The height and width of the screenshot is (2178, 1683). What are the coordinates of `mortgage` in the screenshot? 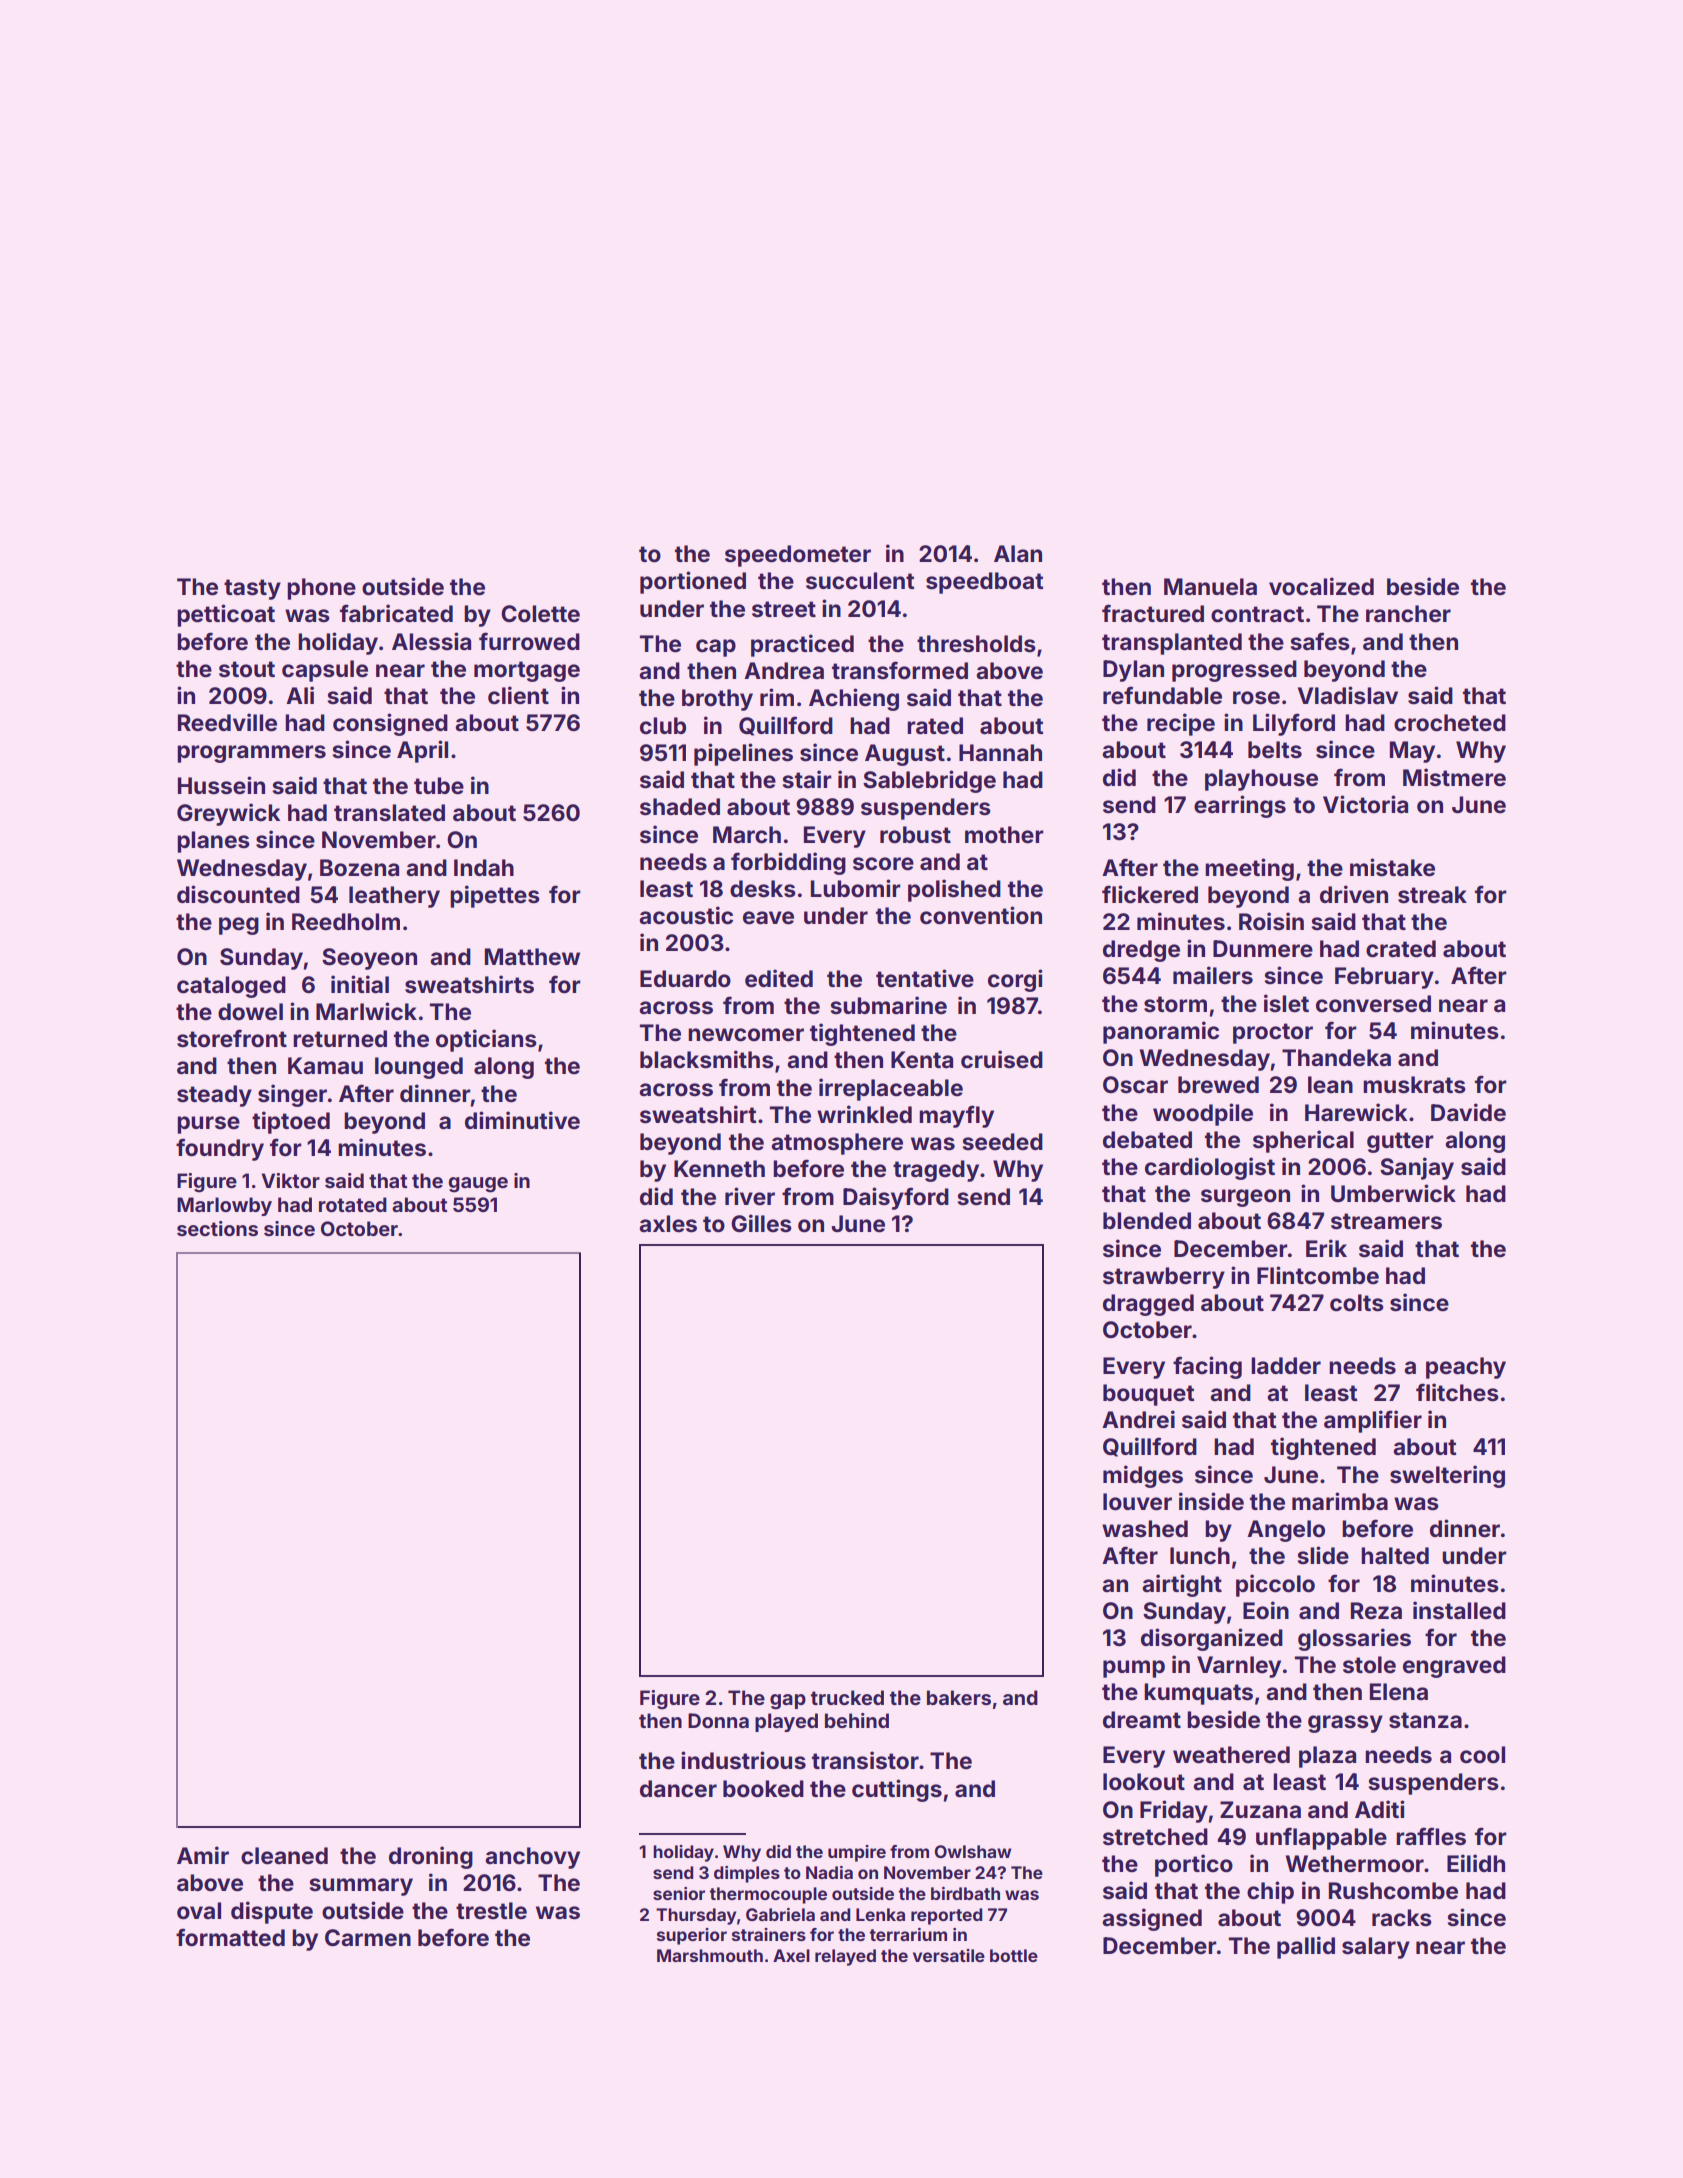 It's located at (527, 671).
